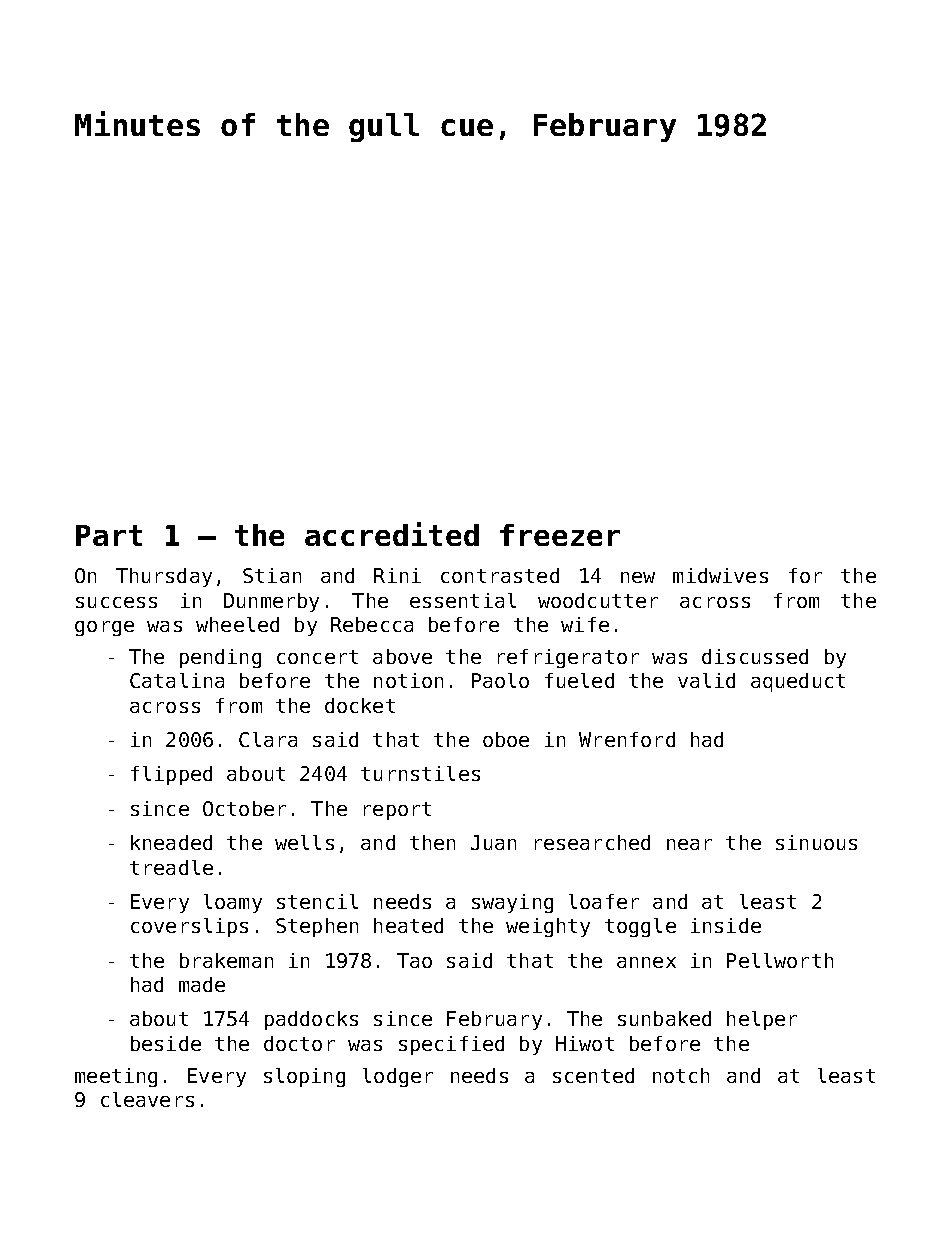 Image resolution: width=952 pixels, height=1233 pixels. What do you see at coordinates (147, 1099) in the screenshot?
I see `cleavers` at bounding box center [147, 1099].
